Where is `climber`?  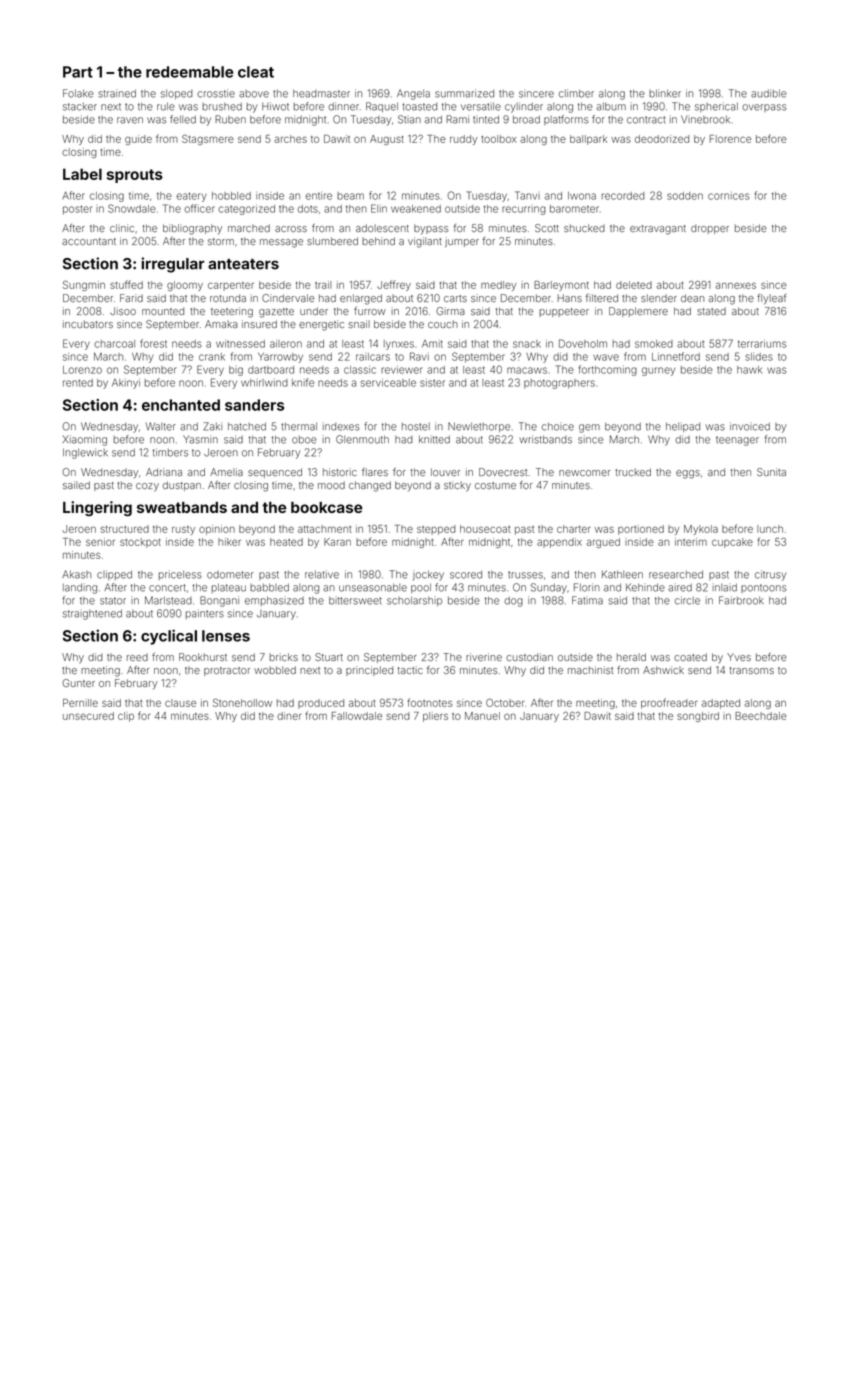
climber is located at coordinates (576, 93).
